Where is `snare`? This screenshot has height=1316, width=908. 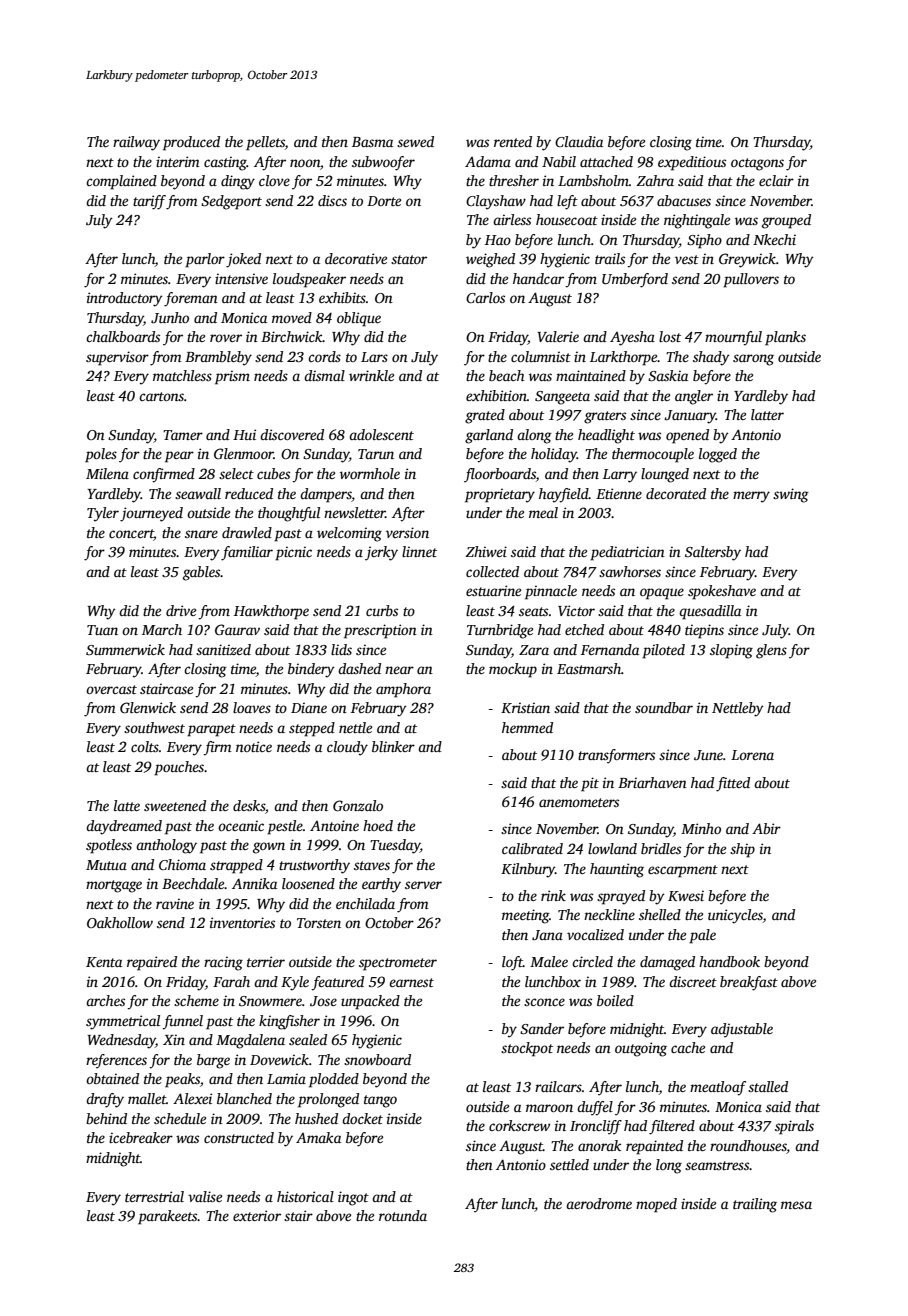
snare is located at coordinates (201, 534).
